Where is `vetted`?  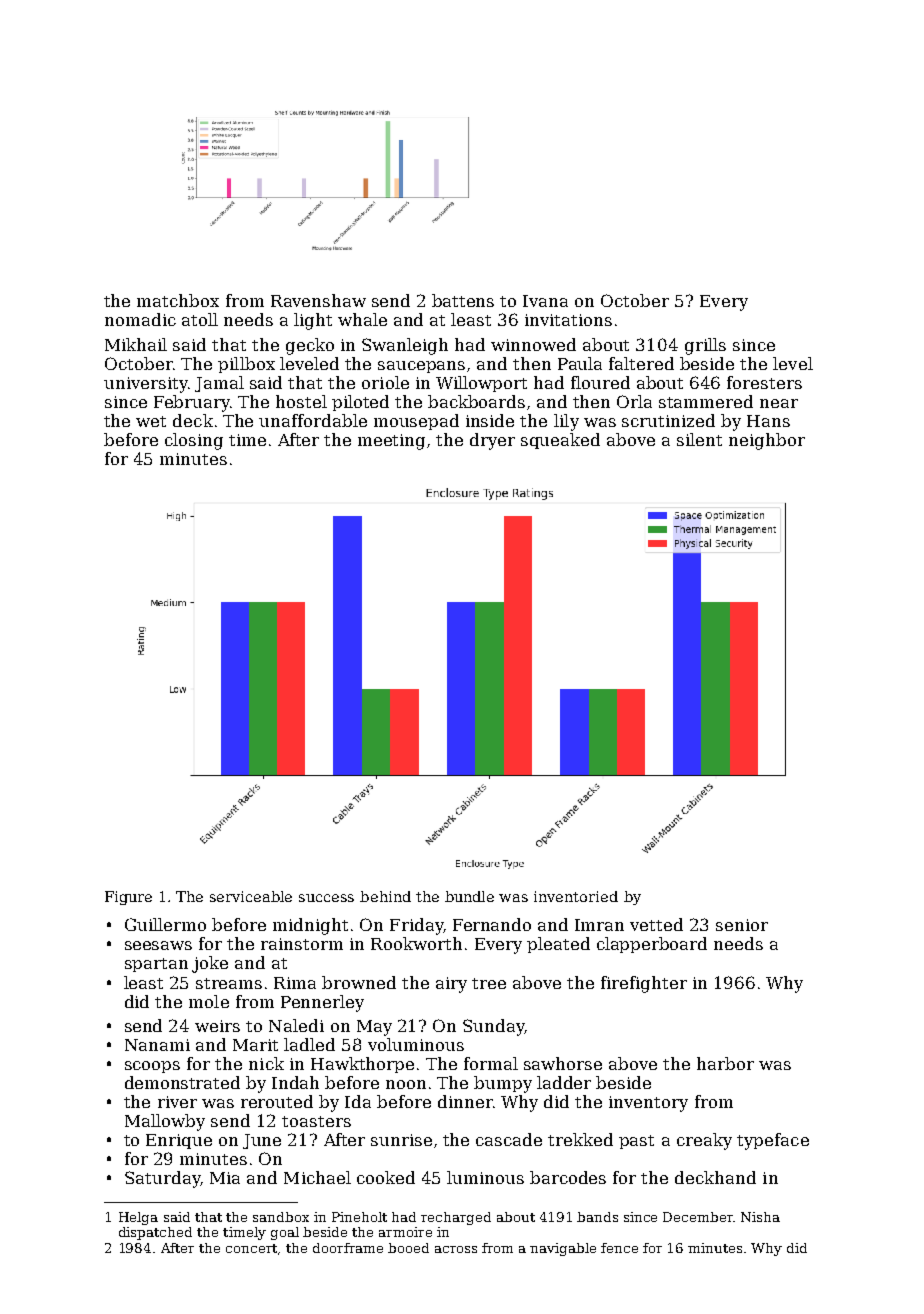 vetted is located at coordinates (656, 924).
